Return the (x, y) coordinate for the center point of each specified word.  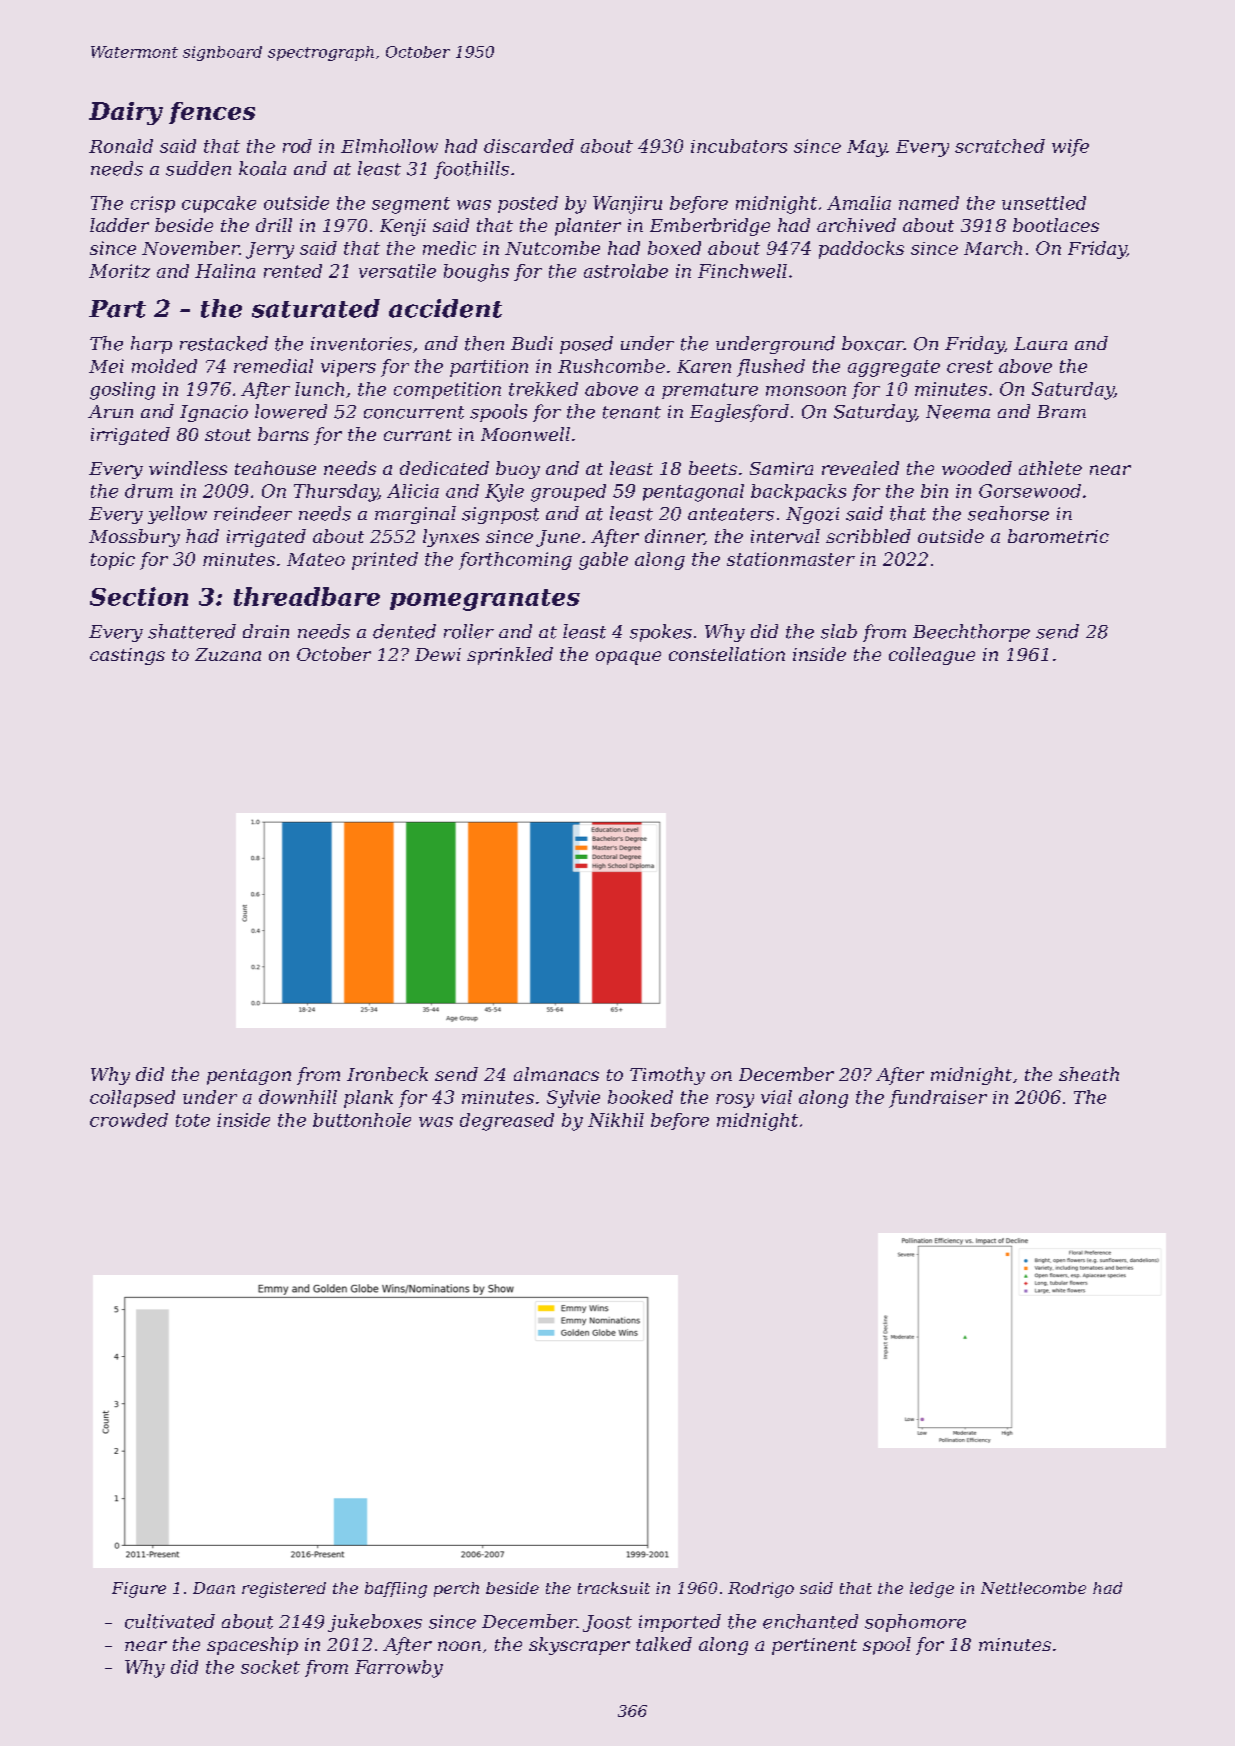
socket (270, 1667)
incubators (739, 146)
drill (274, 225)
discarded (529, 146)
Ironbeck (387, 1074)
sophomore (915, 1623)
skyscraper (579, 1646)
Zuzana (228, 654)
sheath (1089, 1074)
